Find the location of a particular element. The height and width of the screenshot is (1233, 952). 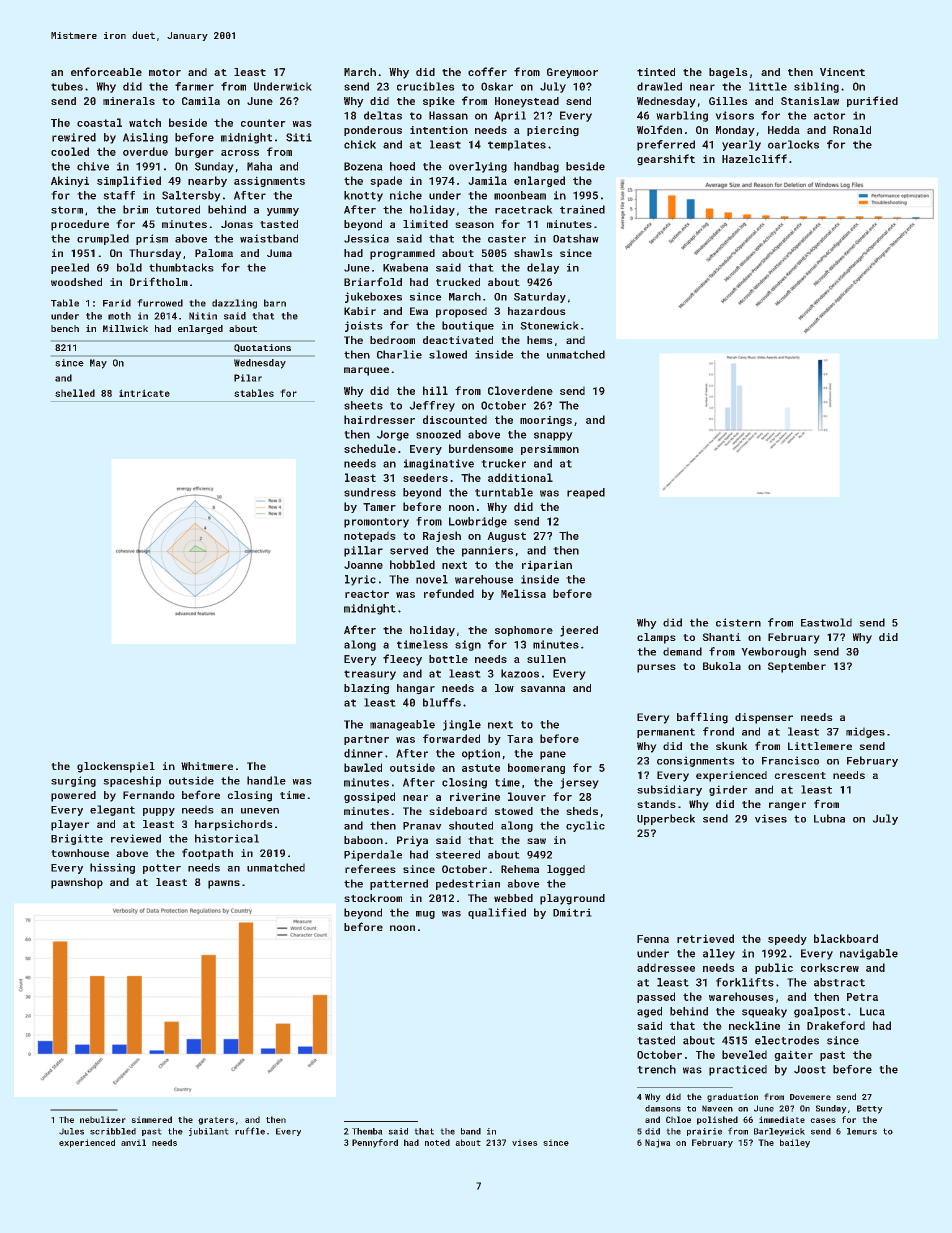

piercing is located at coordinates (553, 131).
